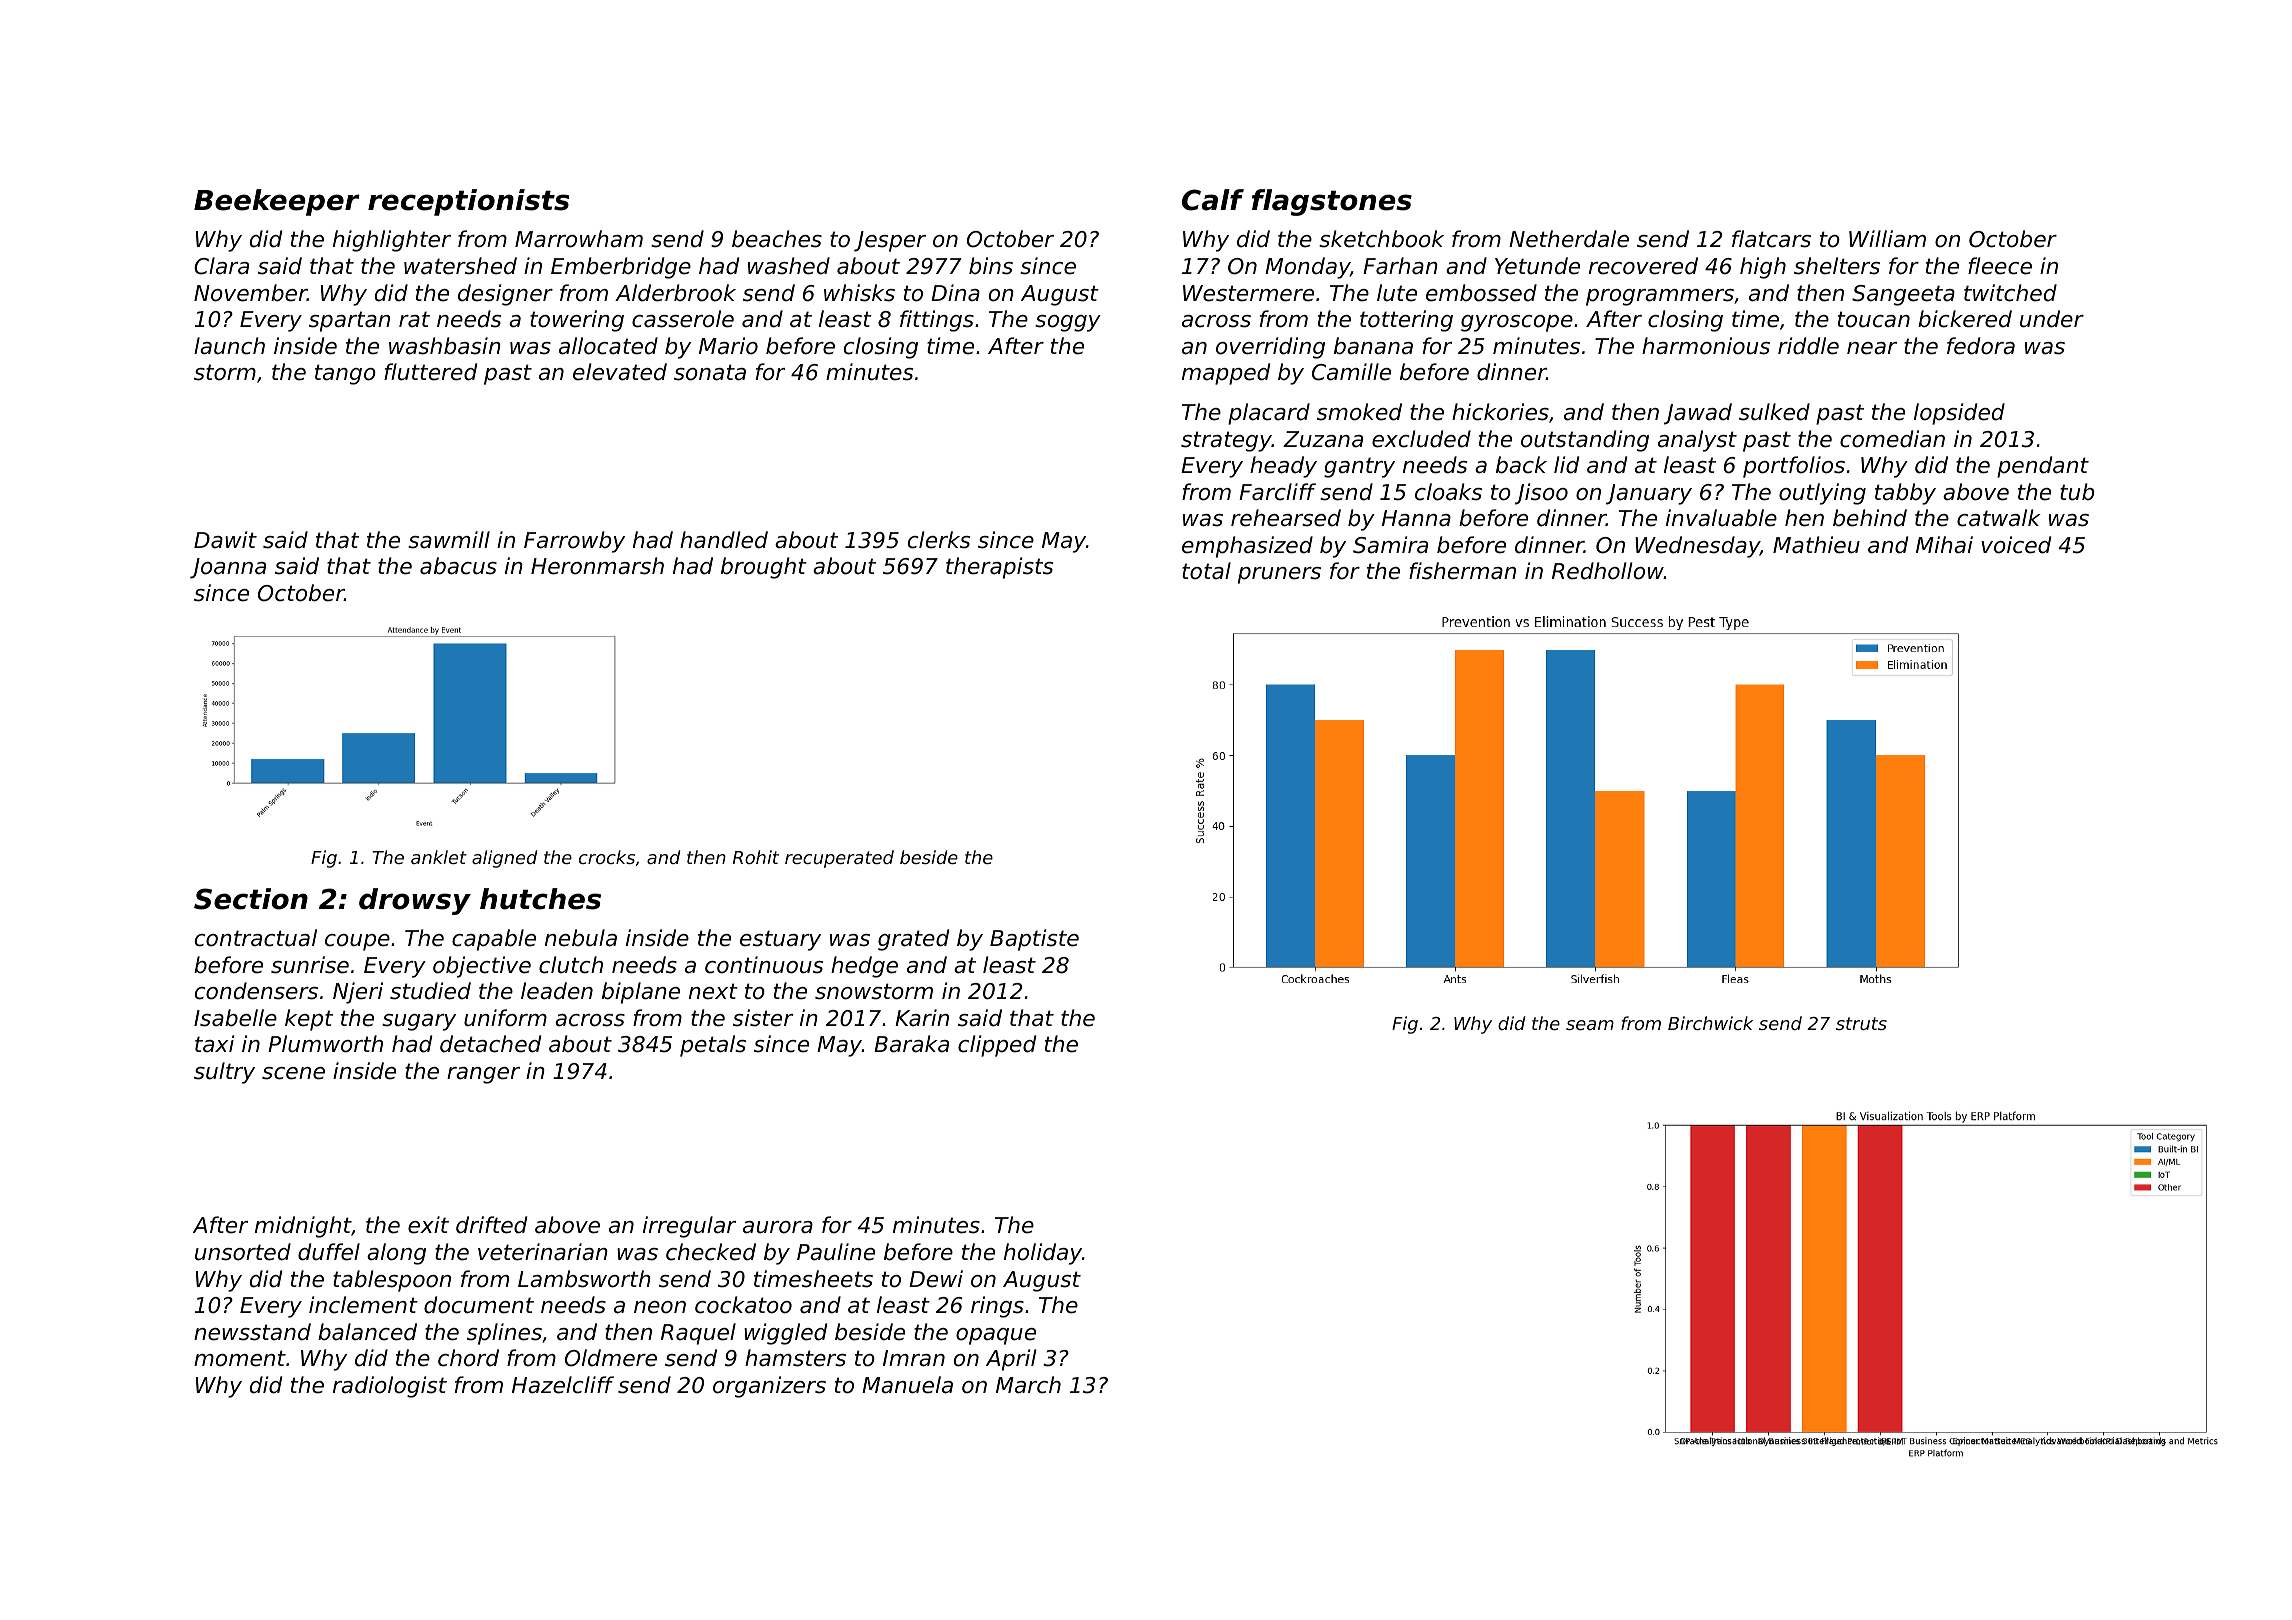 Image resolution: width=2292 pixels, height=1620 pixels. Describe the element at coordinates (1590, 1025) in the screenshot. I see `seam` at that location.
